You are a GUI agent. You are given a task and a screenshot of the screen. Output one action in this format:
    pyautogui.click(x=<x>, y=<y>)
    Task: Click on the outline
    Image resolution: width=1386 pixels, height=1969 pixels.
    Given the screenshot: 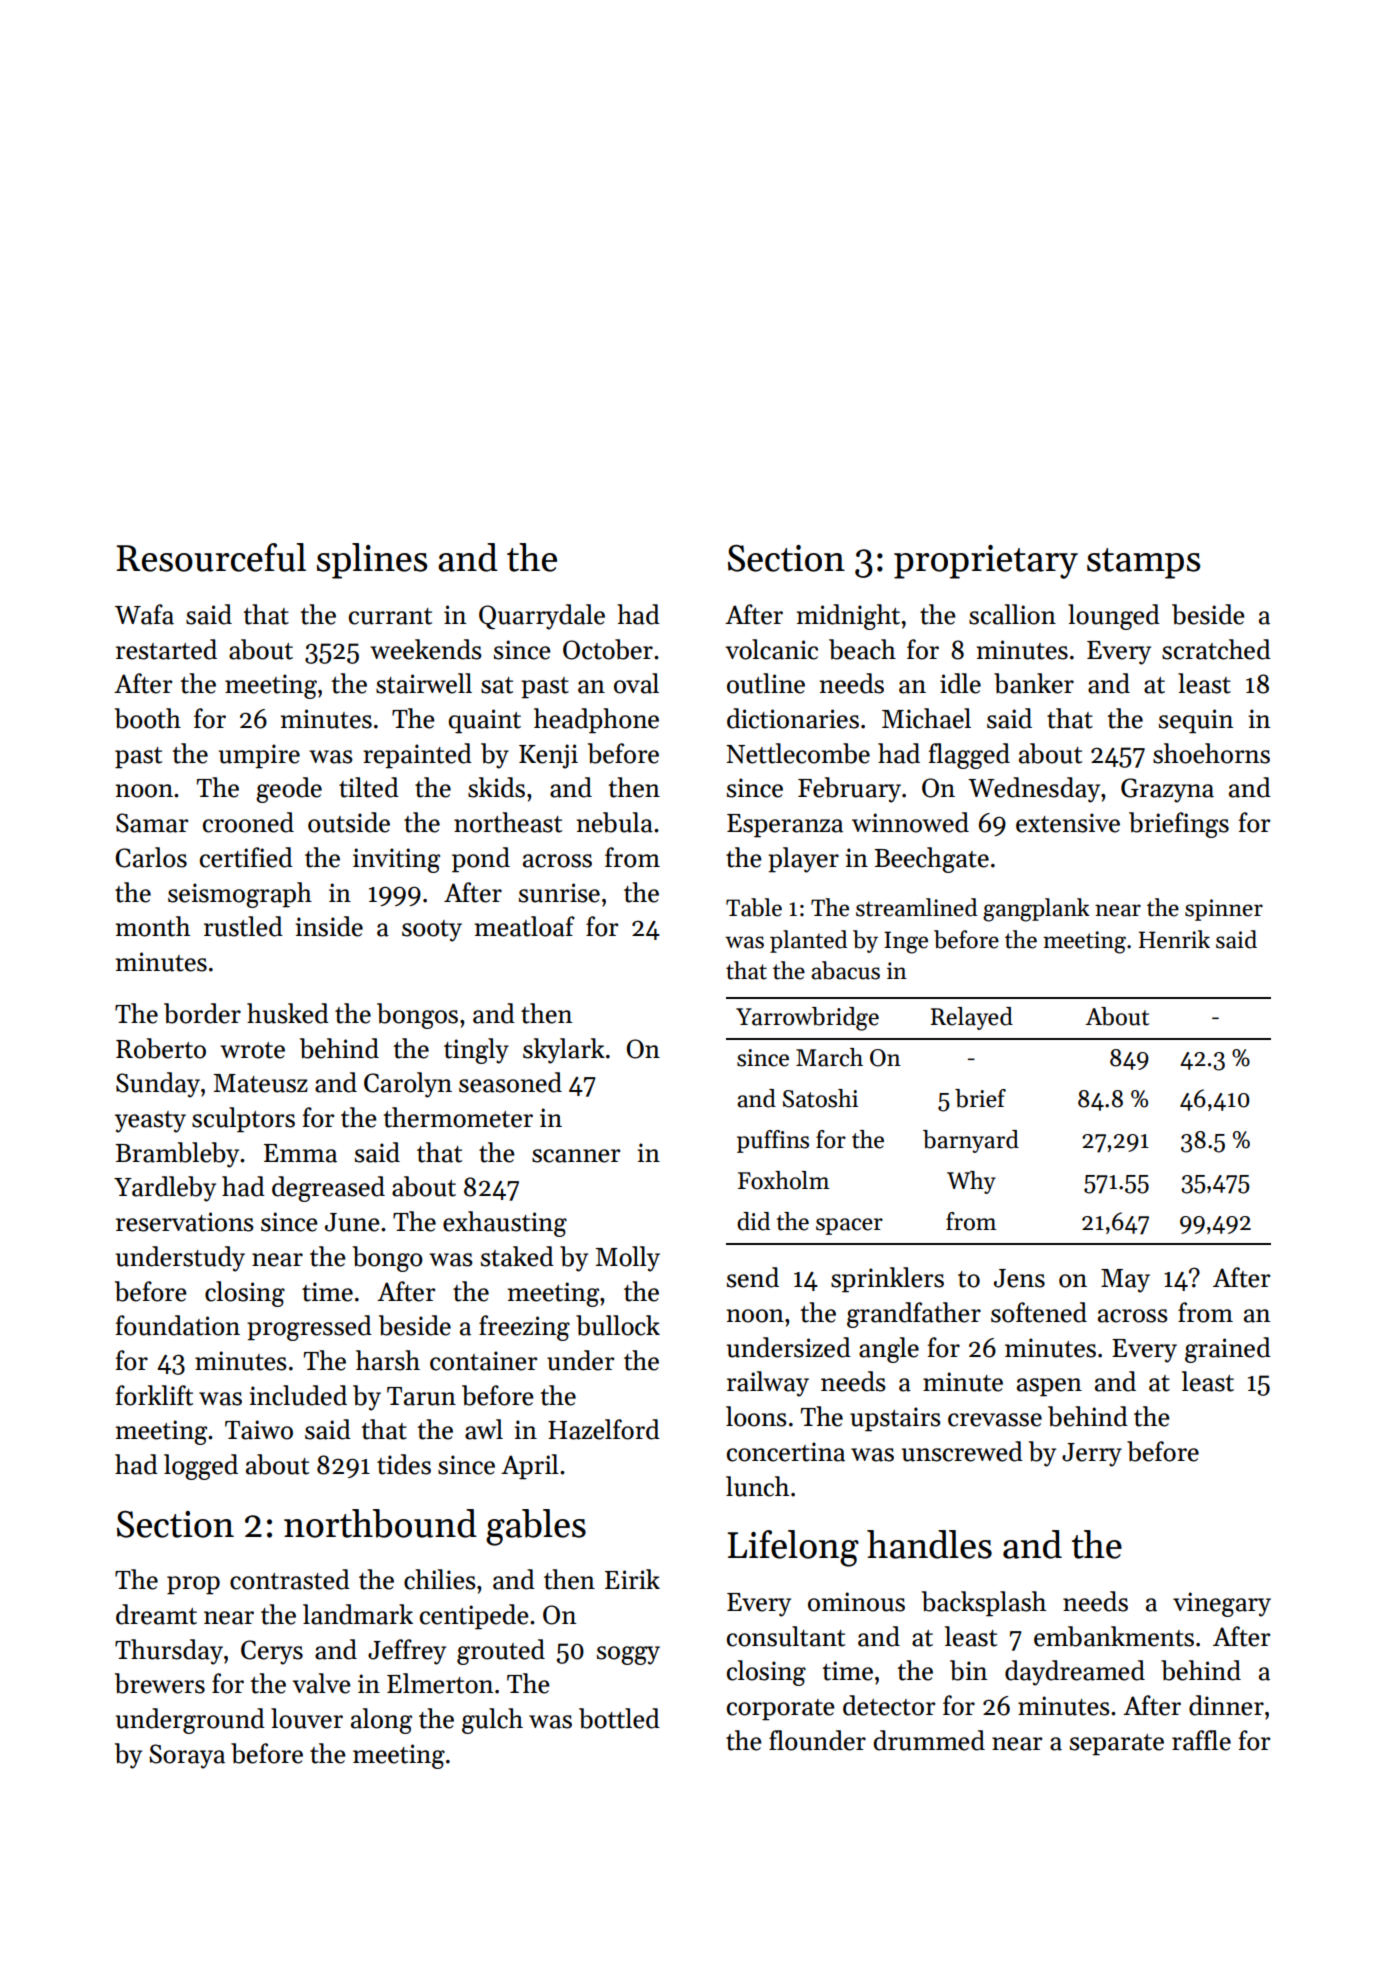 What is the action you would take?
    pyautogui.click(x=766, y=683)
